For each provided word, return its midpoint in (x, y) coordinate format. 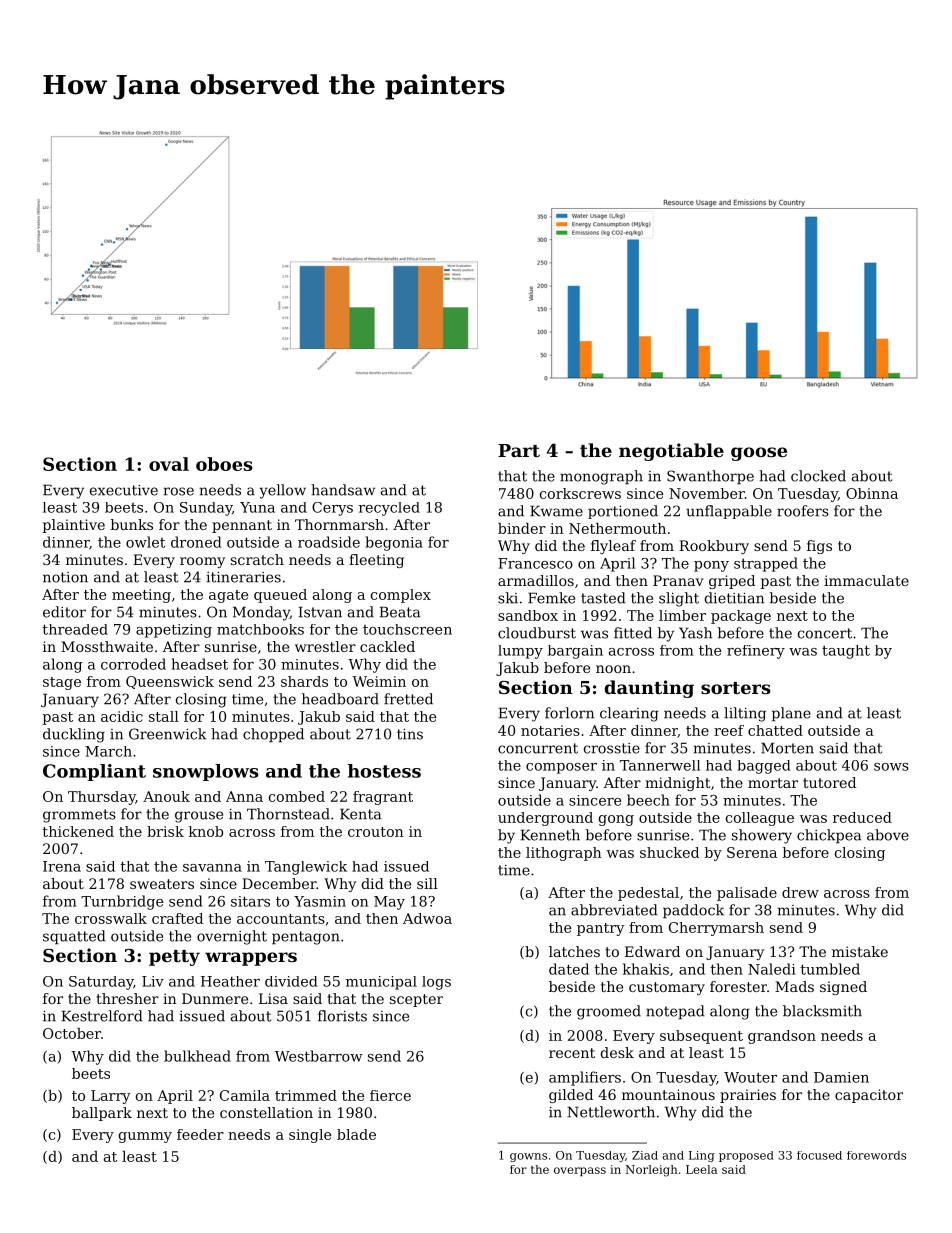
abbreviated (614, 910)
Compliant (94, 772)
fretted (408, 699)
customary (667, 988)
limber (682, 615)
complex (401, 596)
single (310, 1136)
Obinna (872, 493)
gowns (528, 1157)
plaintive (74, 526)
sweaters (162, 884)
